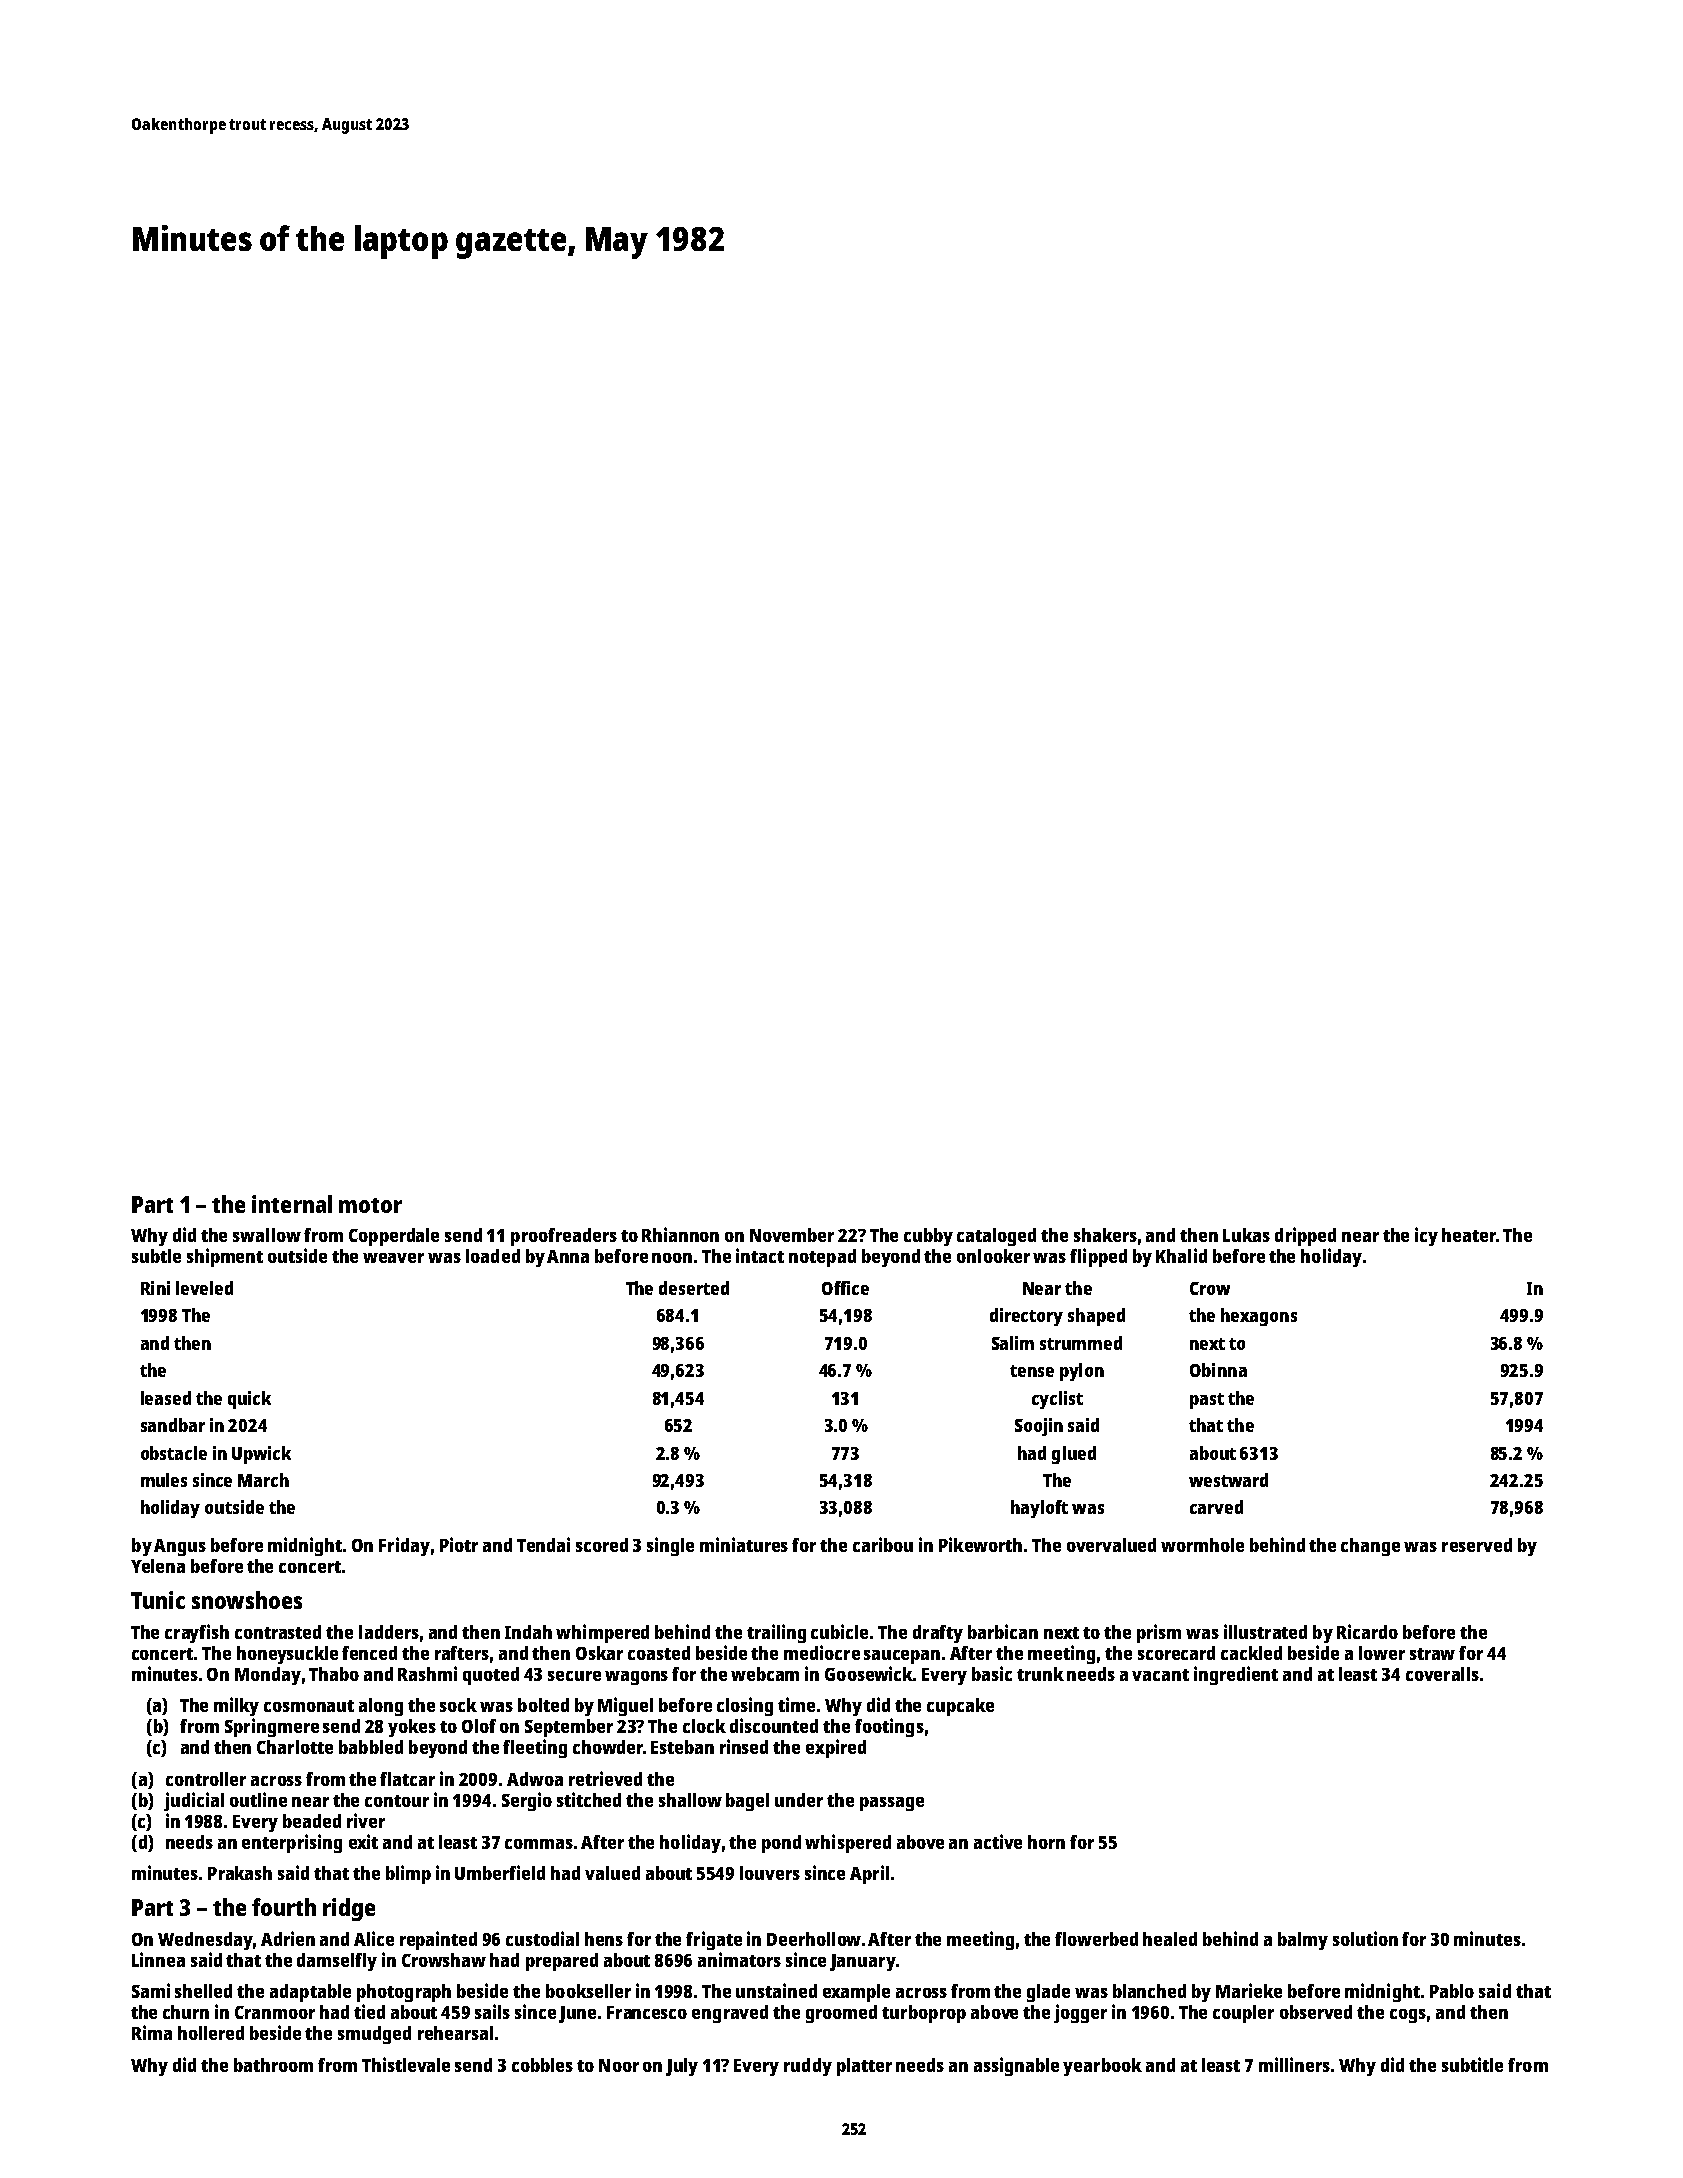 The height and width of the screenshot is (2178, 1683). I want to click on Angus, so click(180, 1547).
